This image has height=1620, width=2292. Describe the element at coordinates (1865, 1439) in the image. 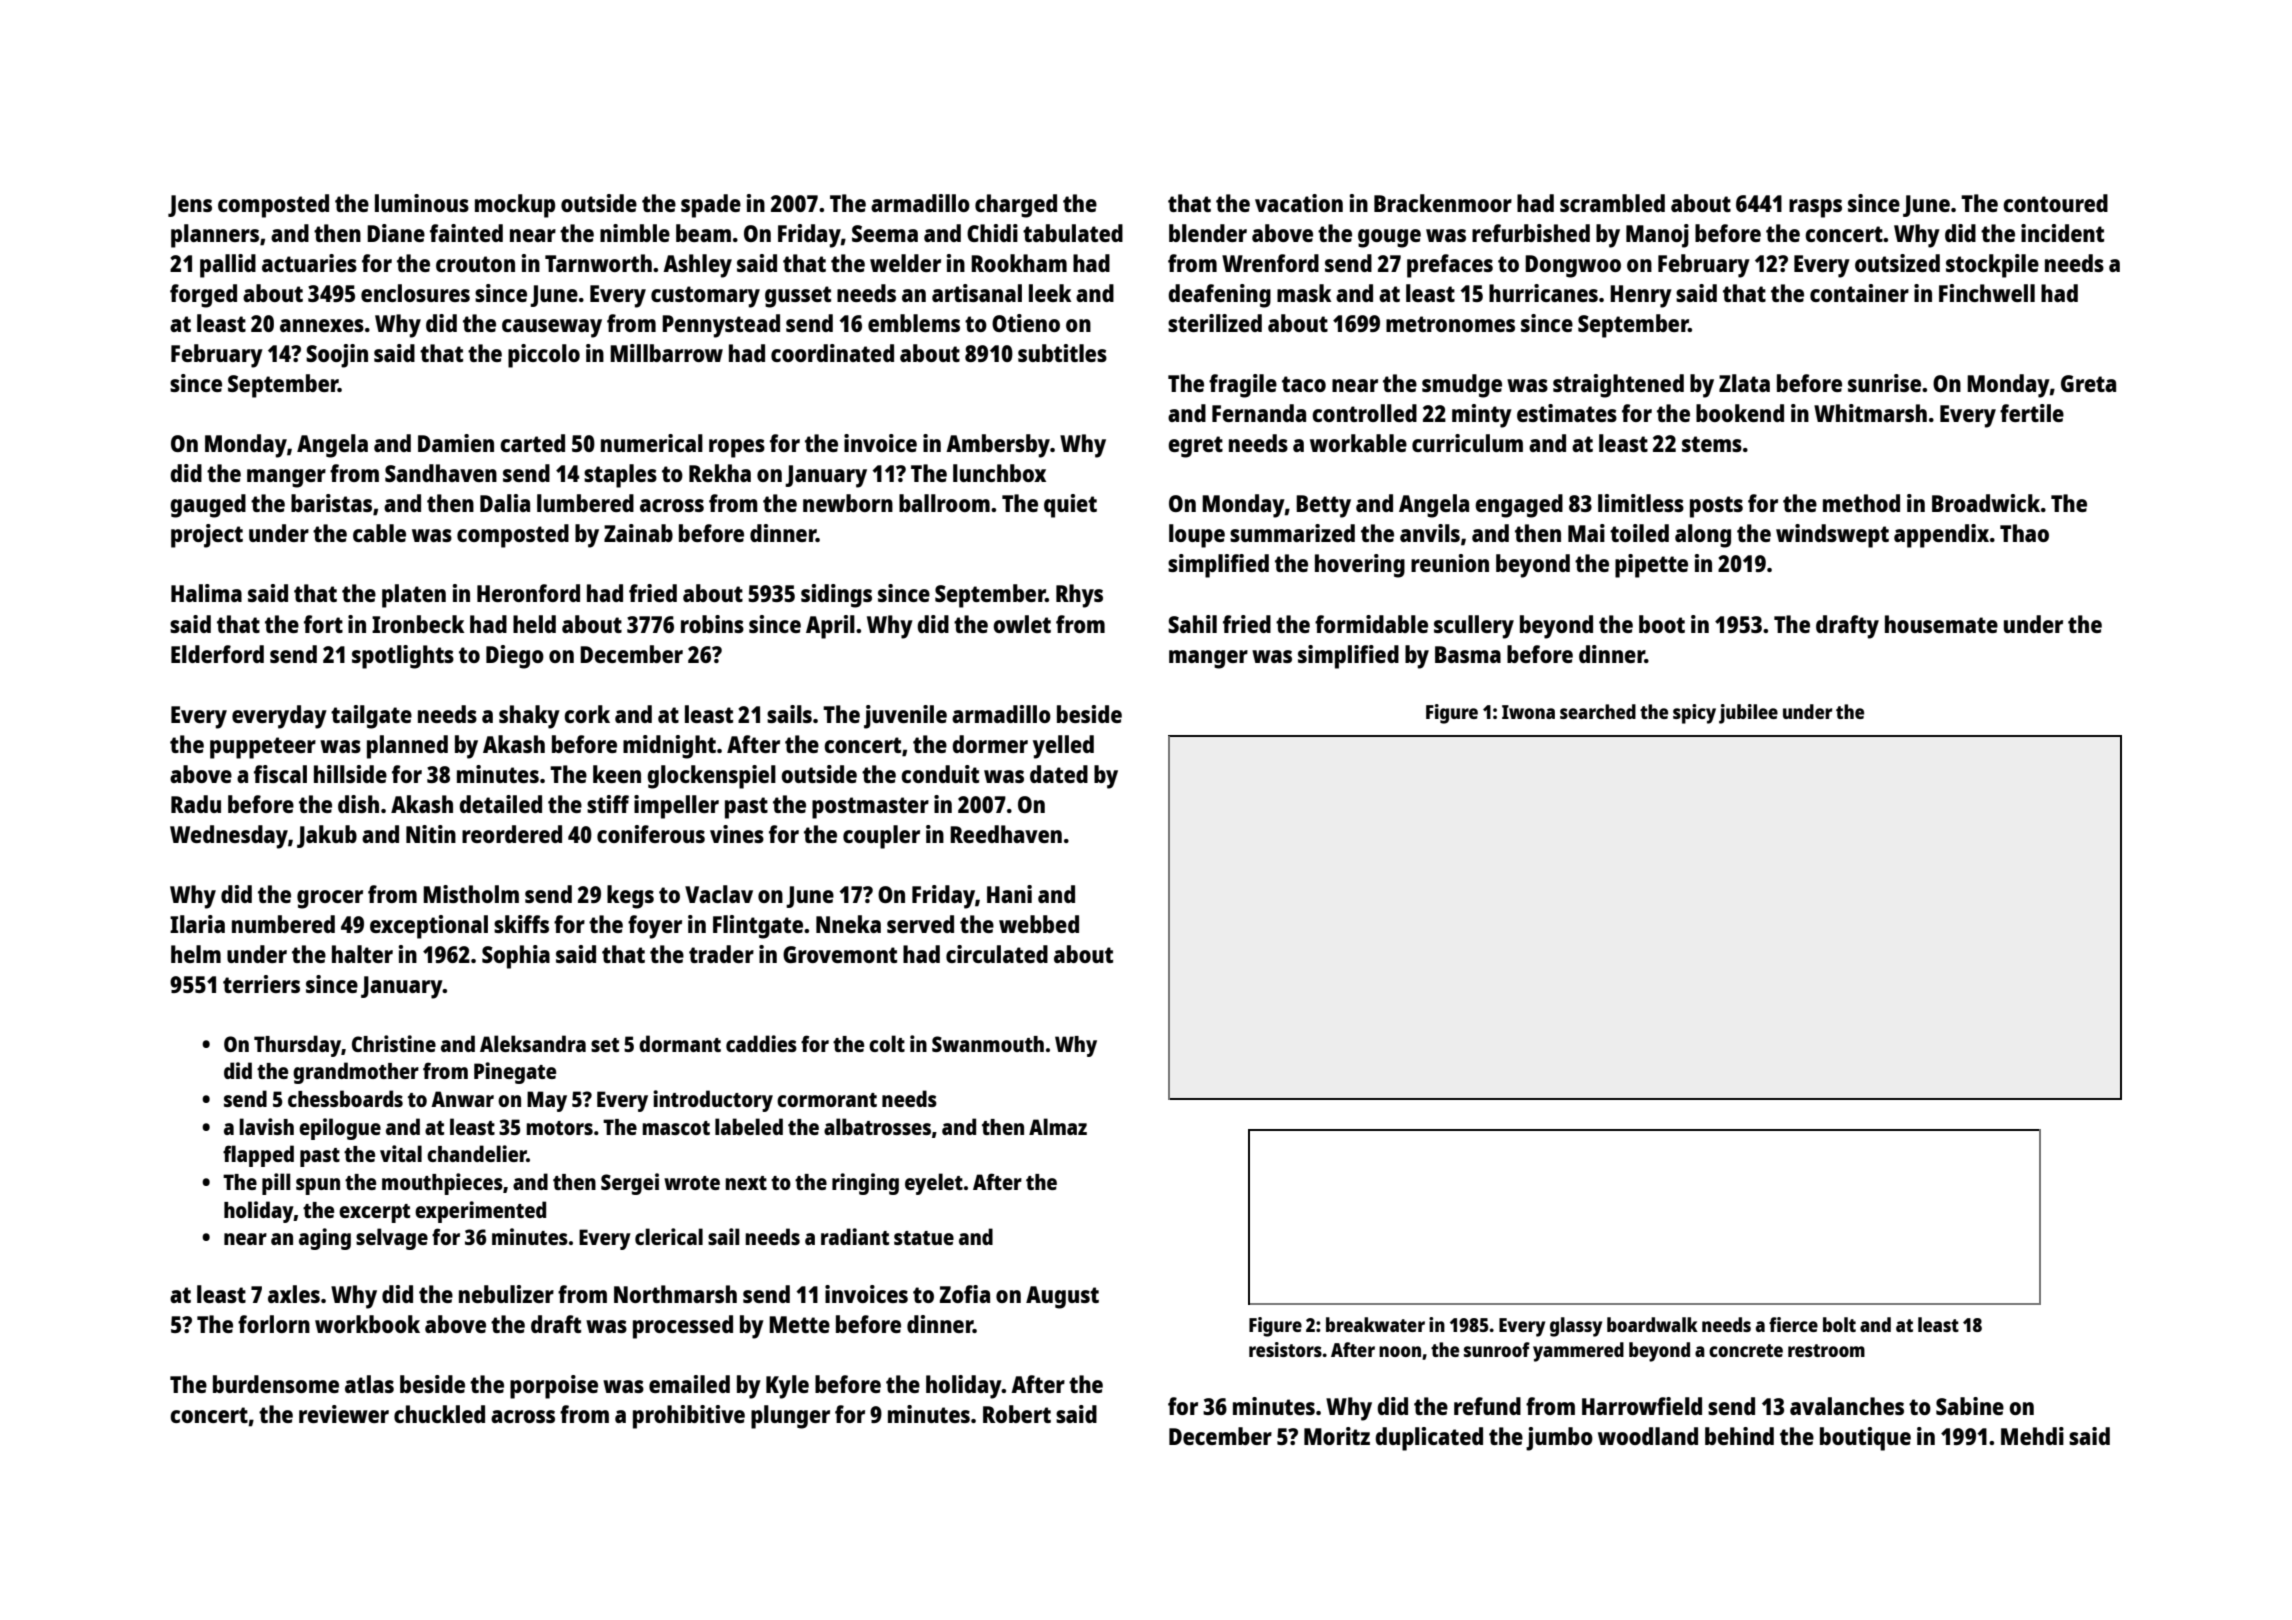

I see `boutique` at that location.
